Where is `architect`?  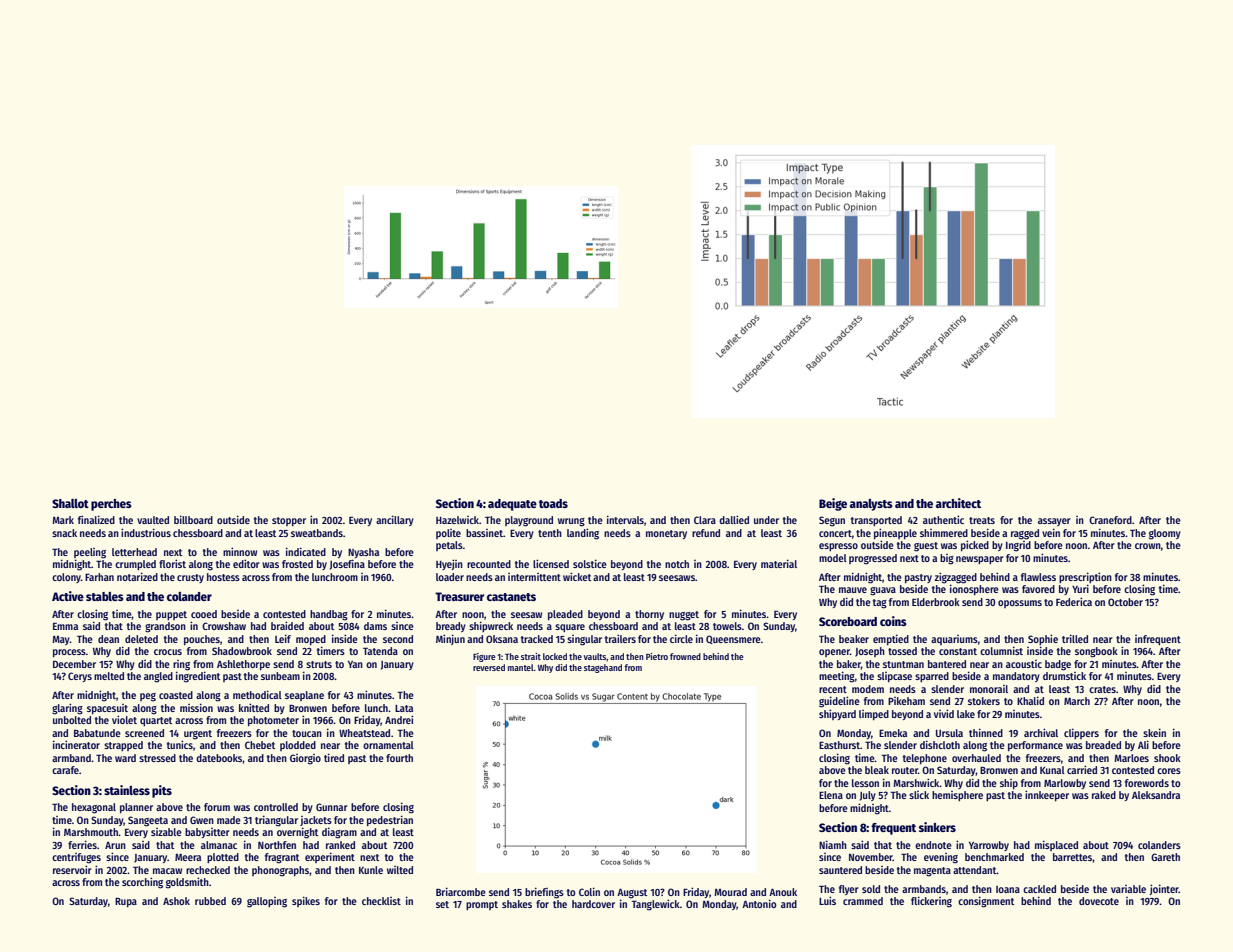 architect is located at coordinates (958, 503).
